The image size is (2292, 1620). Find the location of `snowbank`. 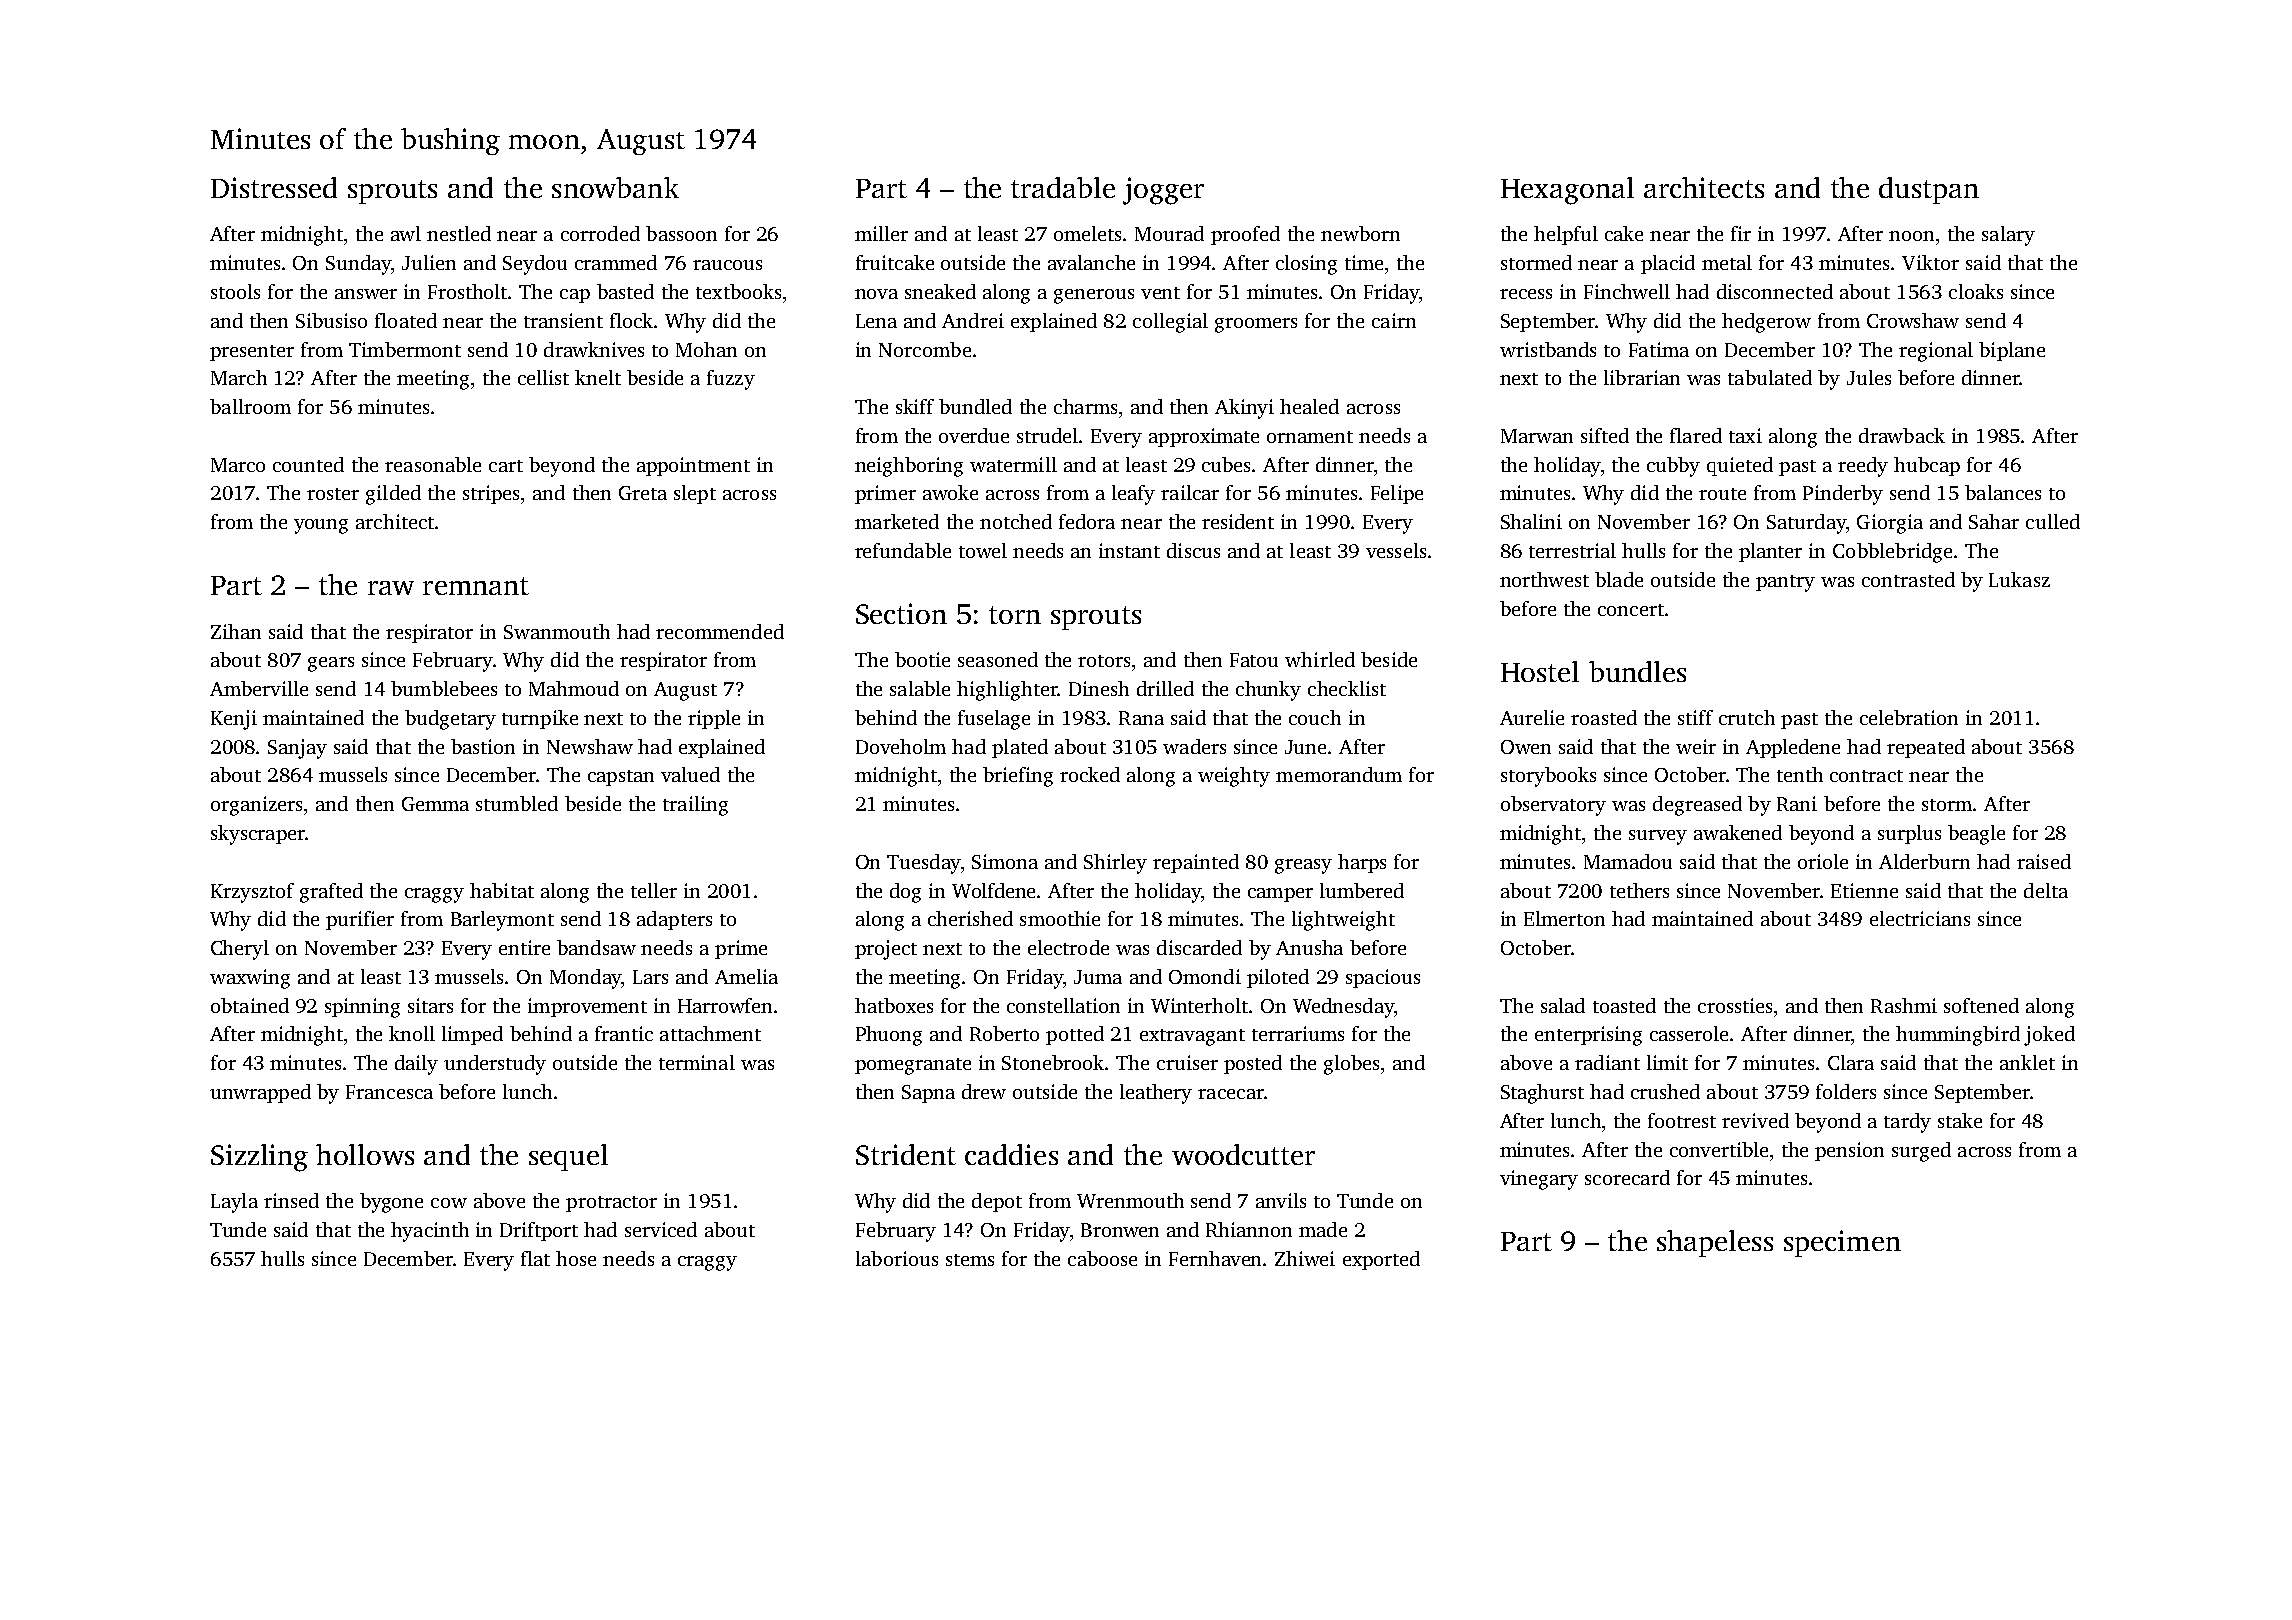

snowbank is located at coordinates (615, 187).
